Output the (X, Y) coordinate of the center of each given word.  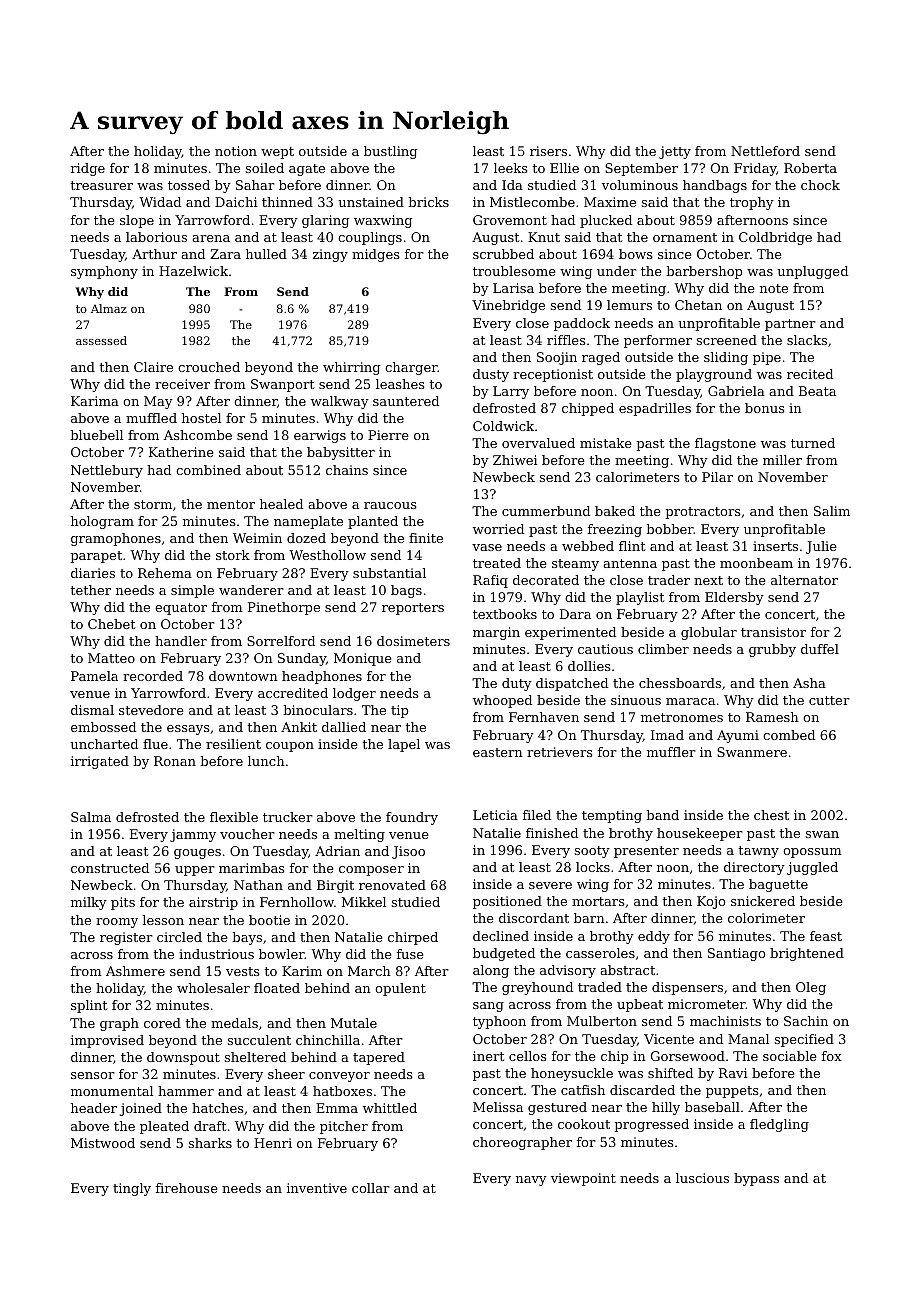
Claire (153, 367)
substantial (389, 573)
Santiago (736, 954)
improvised (107, 1041)
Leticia (495, 815)
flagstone (725, 444)
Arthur (154, 254)
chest (771, 815)
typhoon (499, 1022)
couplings (370, 238)
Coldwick (503, 426)
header (94, 1108)
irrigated (100, 762)
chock (820, 185)
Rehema (165, 573)
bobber (670, 529)
